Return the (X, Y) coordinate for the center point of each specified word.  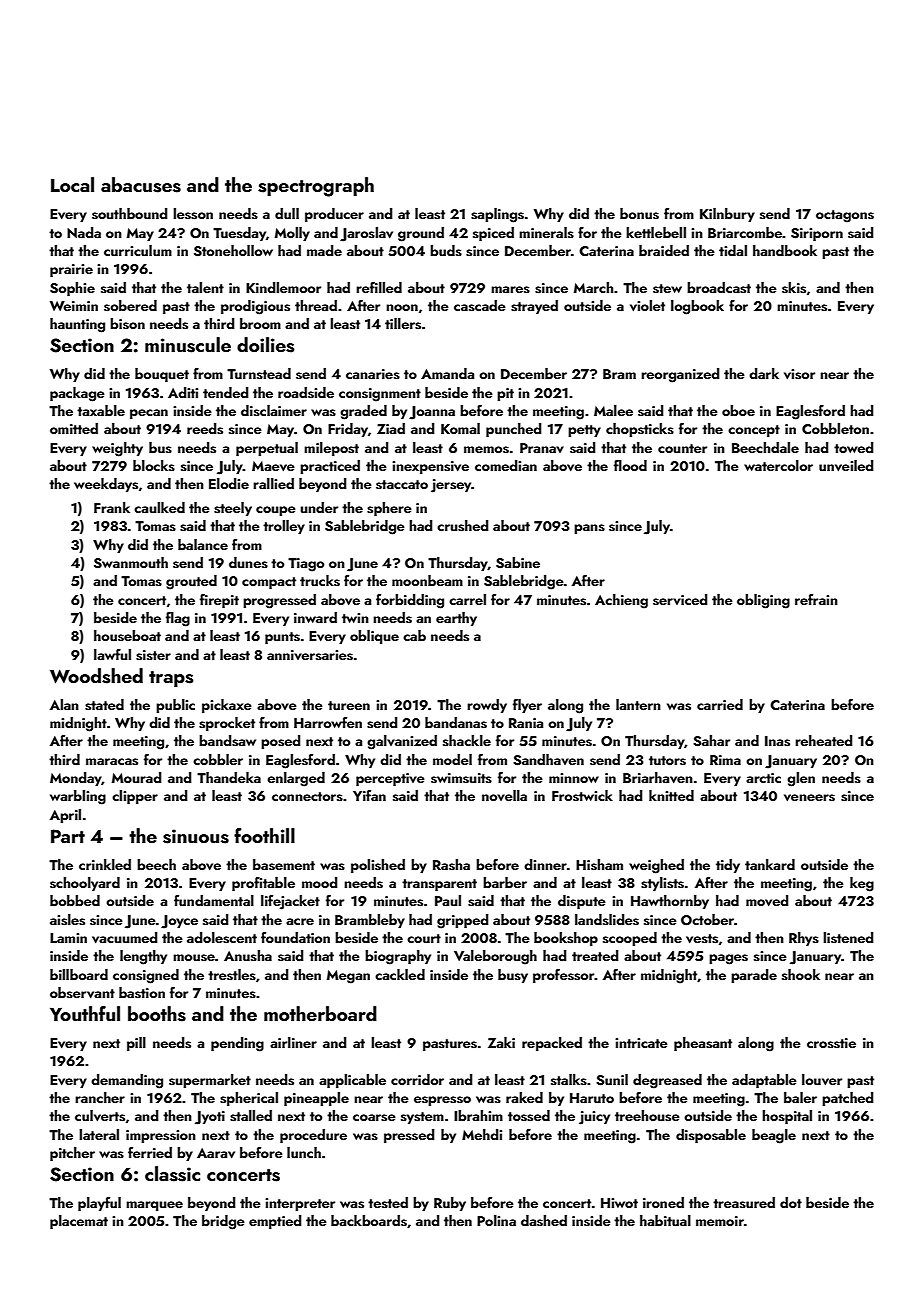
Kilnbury (727, 215)
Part (68, 836)
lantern (638, 704)
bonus (639, 214)
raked (524, 1097)
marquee (154, 1206)
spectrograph (316, 187)
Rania (526, 723)
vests (702, 939)
